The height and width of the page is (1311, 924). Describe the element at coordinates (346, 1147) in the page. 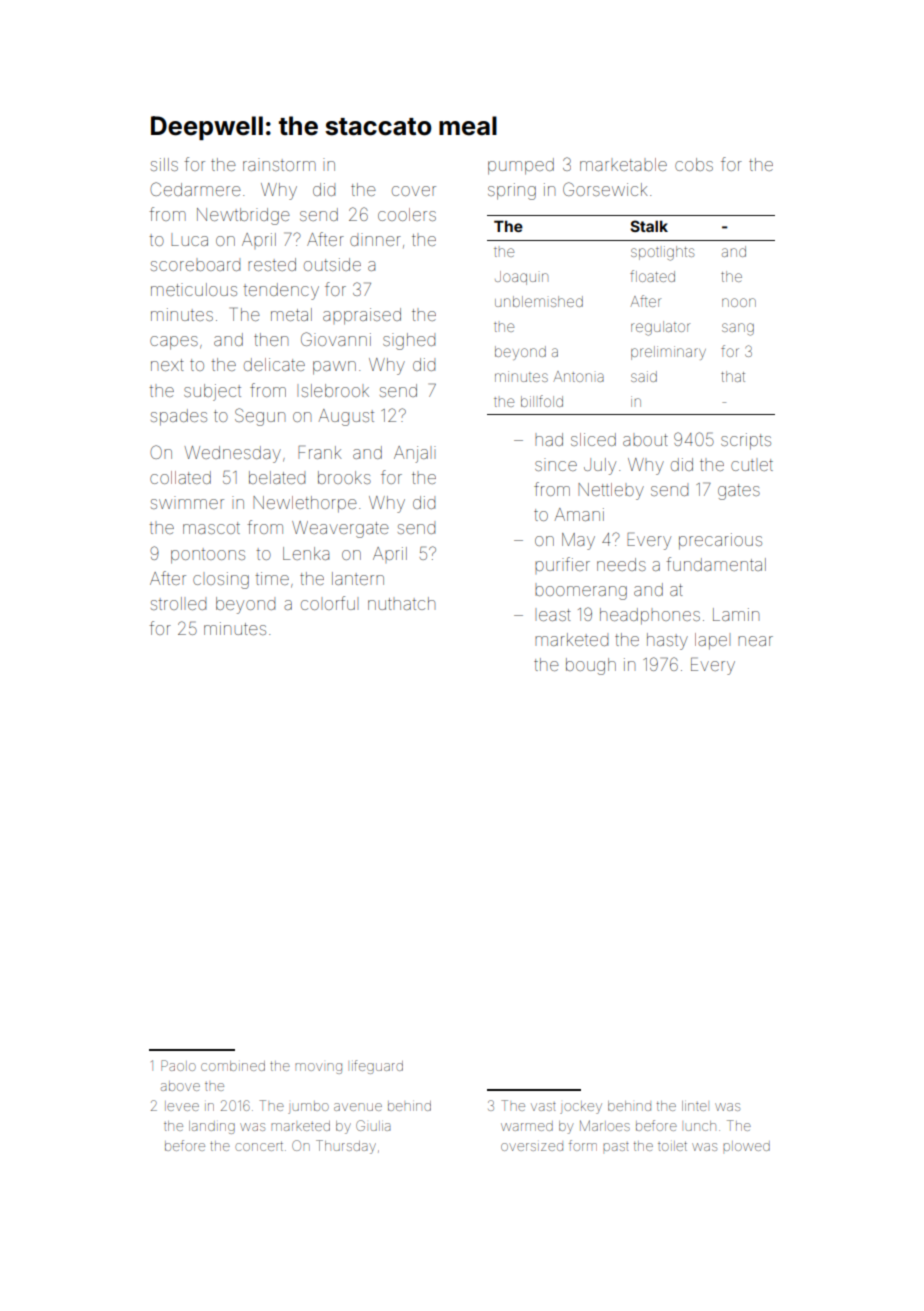

I see `Thursday` at that location.
